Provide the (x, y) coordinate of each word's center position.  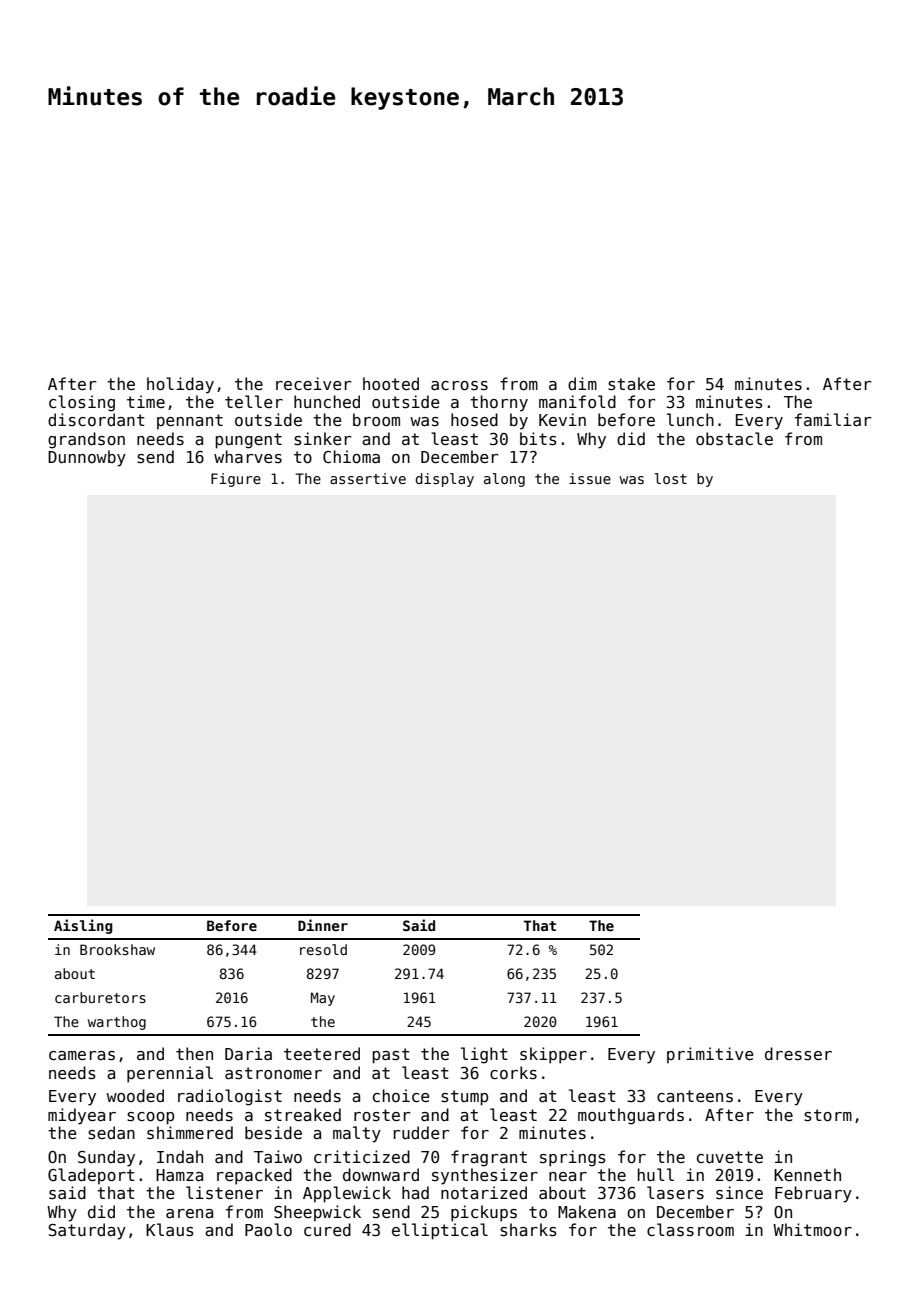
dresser (798, 1053)
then (194, 1053)
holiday (180, 385)
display (445, 480)
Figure (236, 480)
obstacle (734, 439)
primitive (710, 1055)
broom (376, 419)
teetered (322, 1053)
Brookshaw (117, 949)
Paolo (268, 1229)
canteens (695, 1096)
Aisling (83, 926)
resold (323, 949)
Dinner (323, 925)
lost (670, 478)
